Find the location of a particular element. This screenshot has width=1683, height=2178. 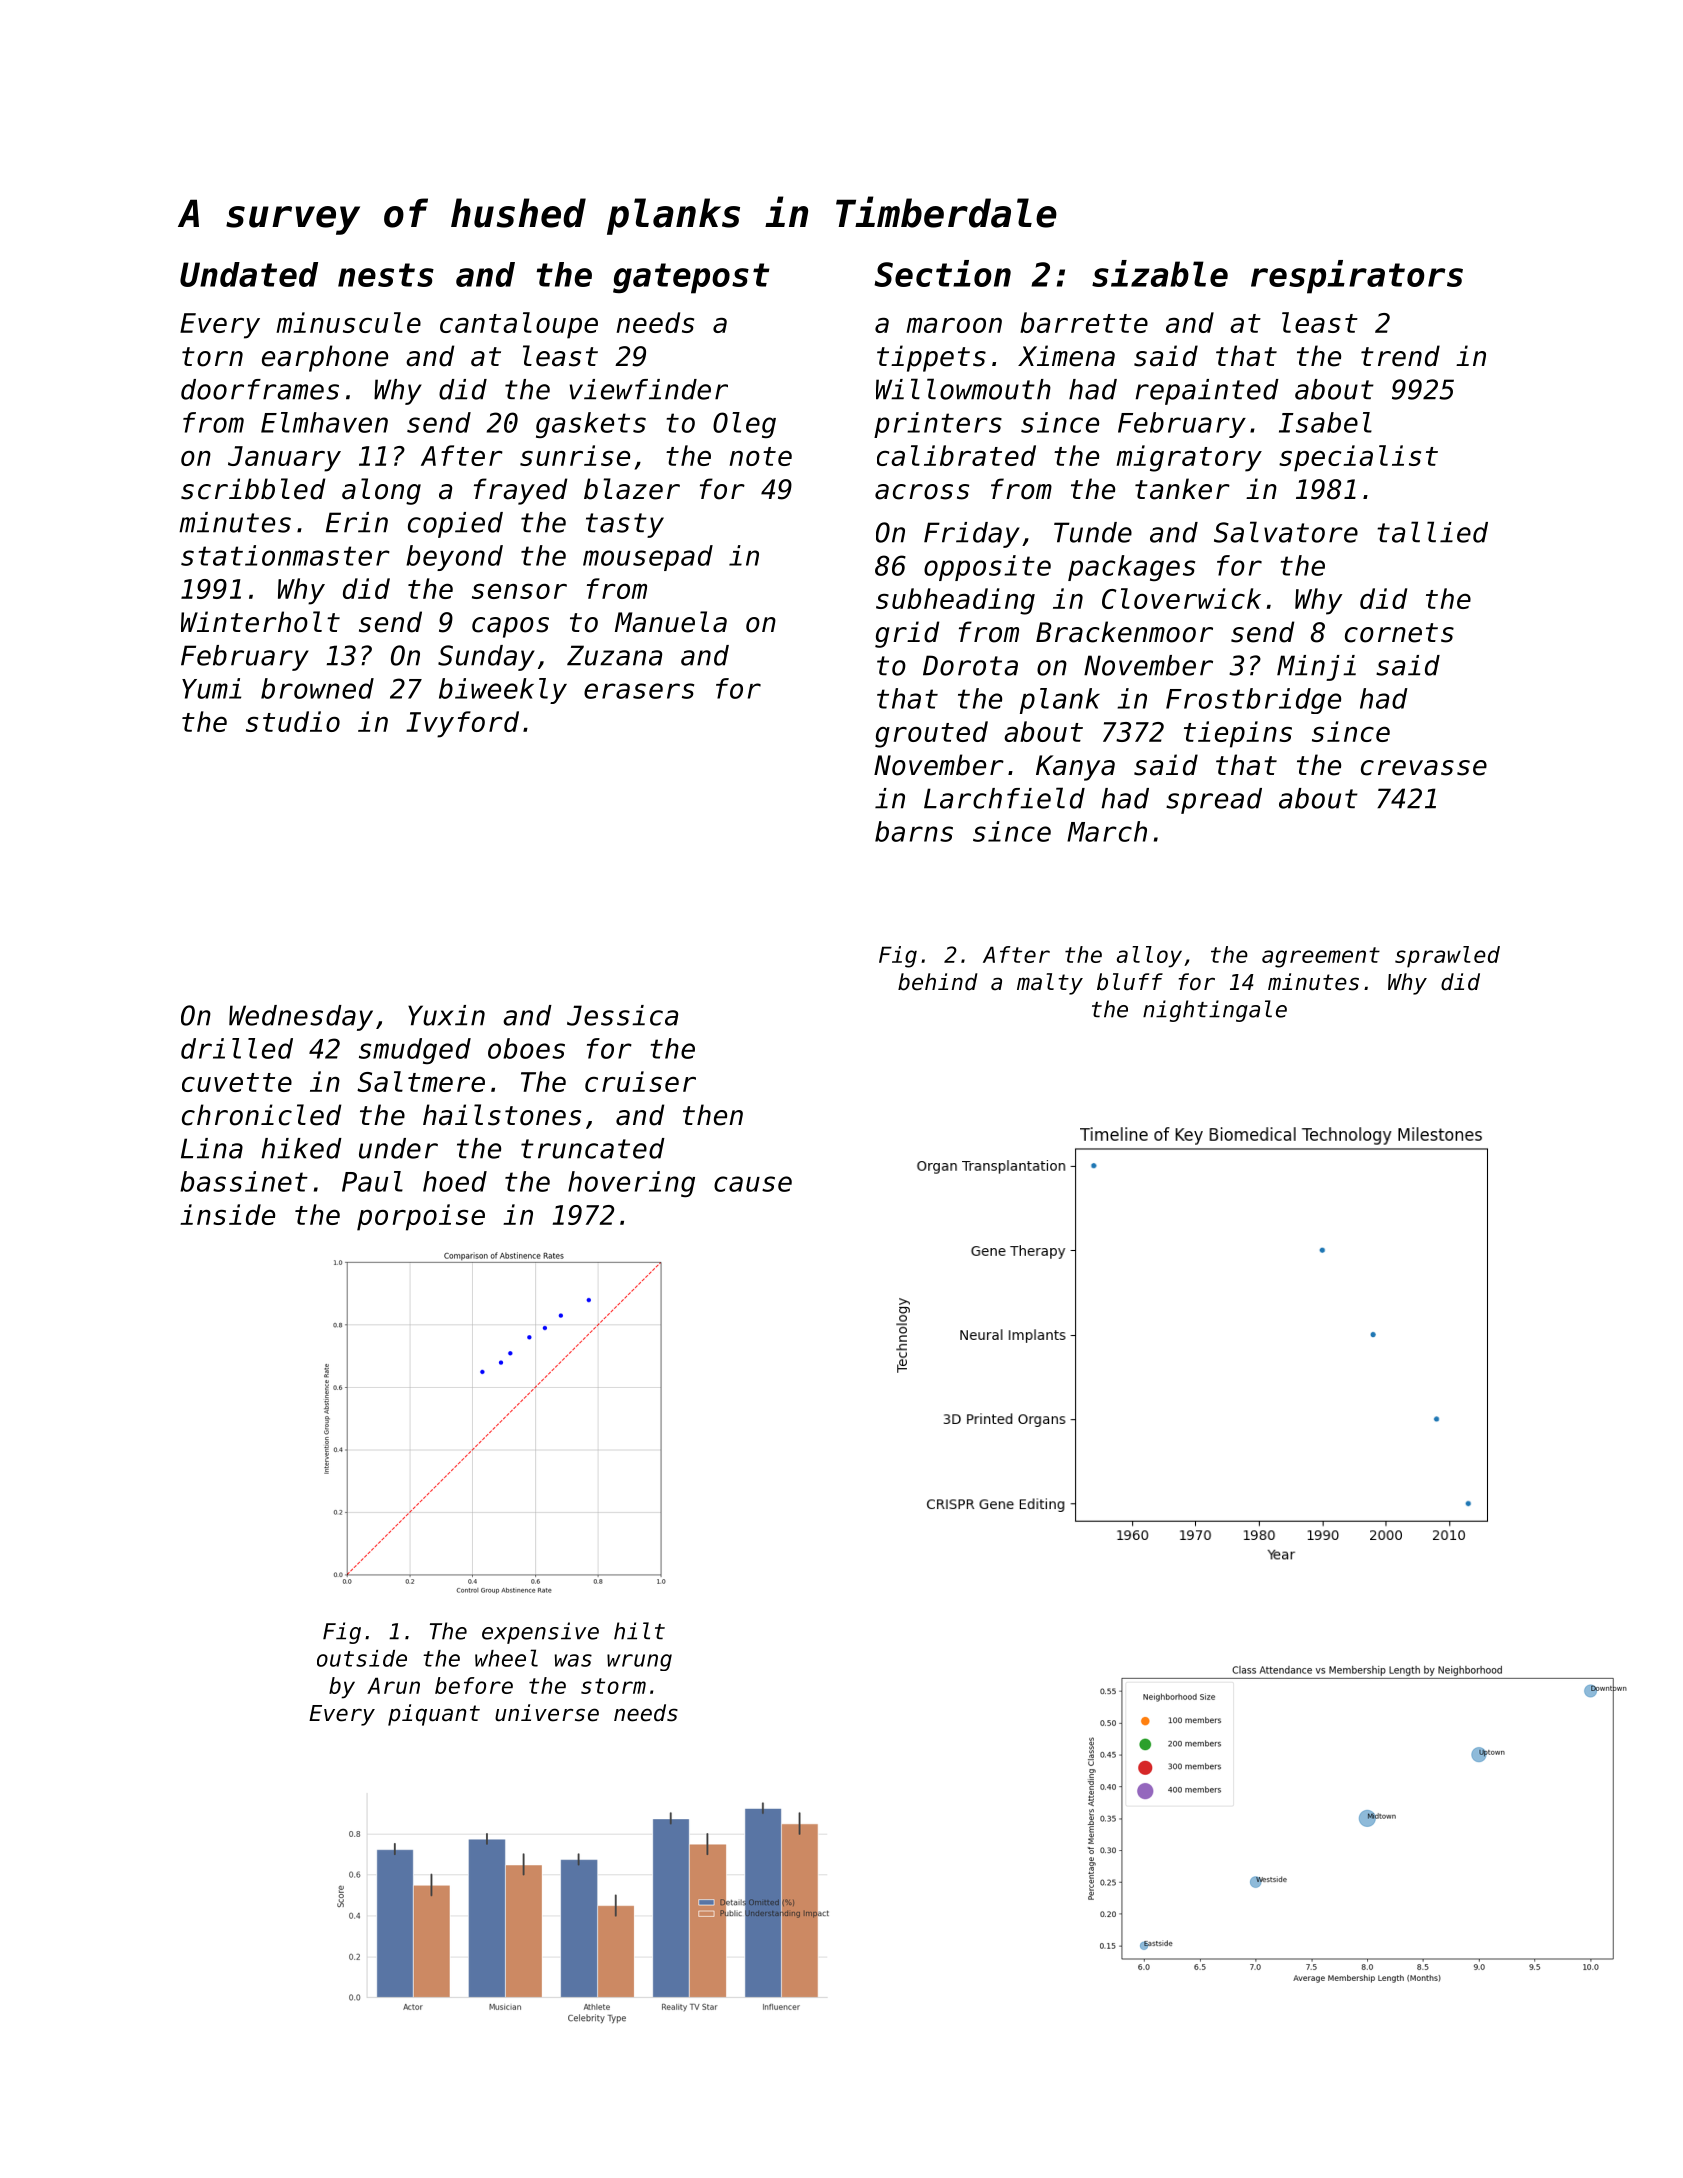

nightingale is located at coordinates (1215, 1011).
